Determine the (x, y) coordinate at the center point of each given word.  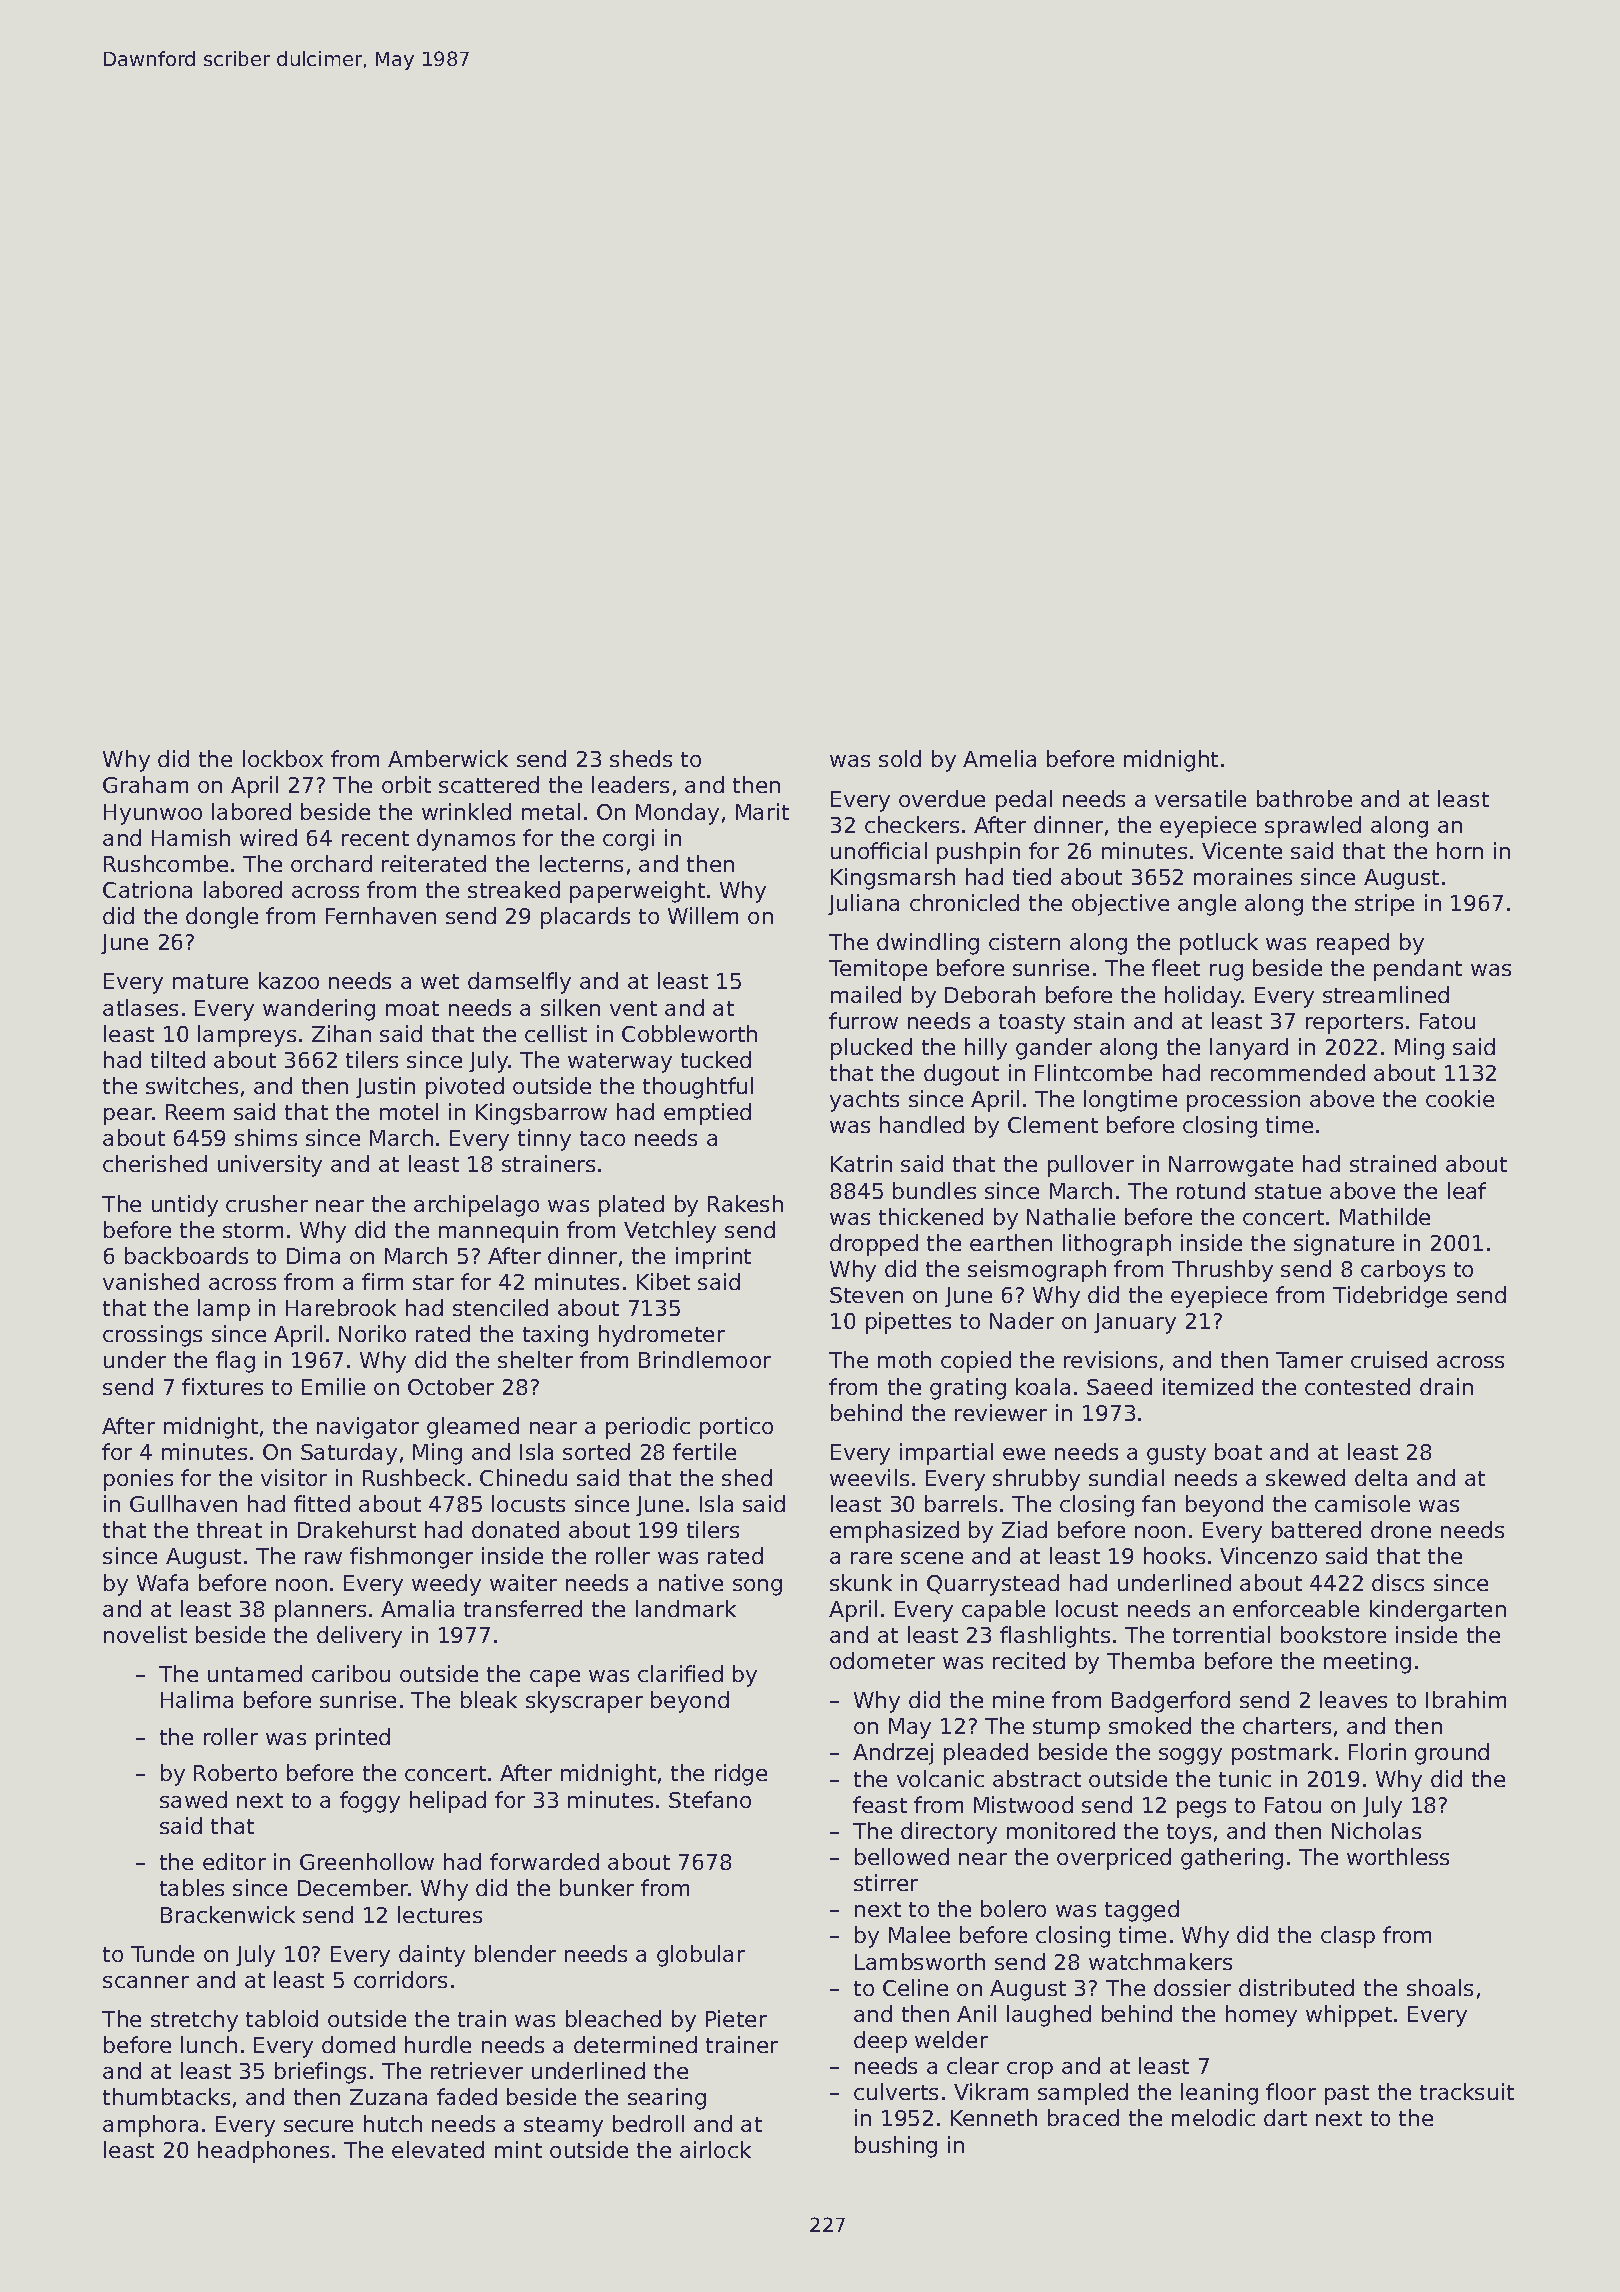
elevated (438, 2149)
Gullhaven (183, 1503)
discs (1398, 1582)
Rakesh (745, 1203)
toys (1189, 1834)
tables (192, 1887)
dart (1285, 2117)
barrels (961, 1503)
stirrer (886, 1882)
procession (1243, 1101)
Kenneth (994, 2117)
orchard (331, 863)
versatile (1200, 798)
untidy (185, 1206)
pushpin (978, 853)
